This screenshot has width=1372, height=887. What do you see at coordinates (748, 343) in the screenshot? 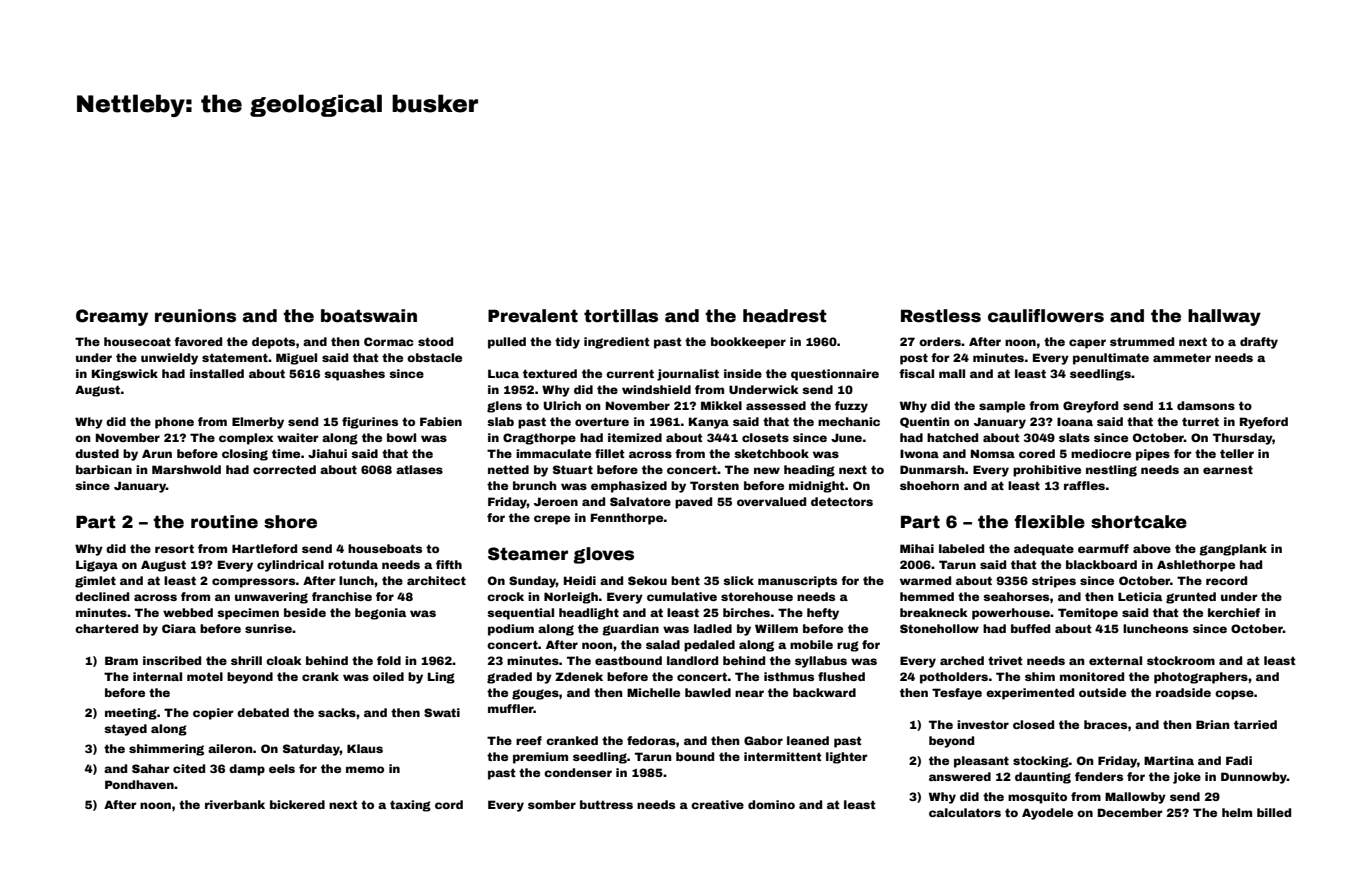
I see `bookkeeper` at bounding box center [748, 343].
